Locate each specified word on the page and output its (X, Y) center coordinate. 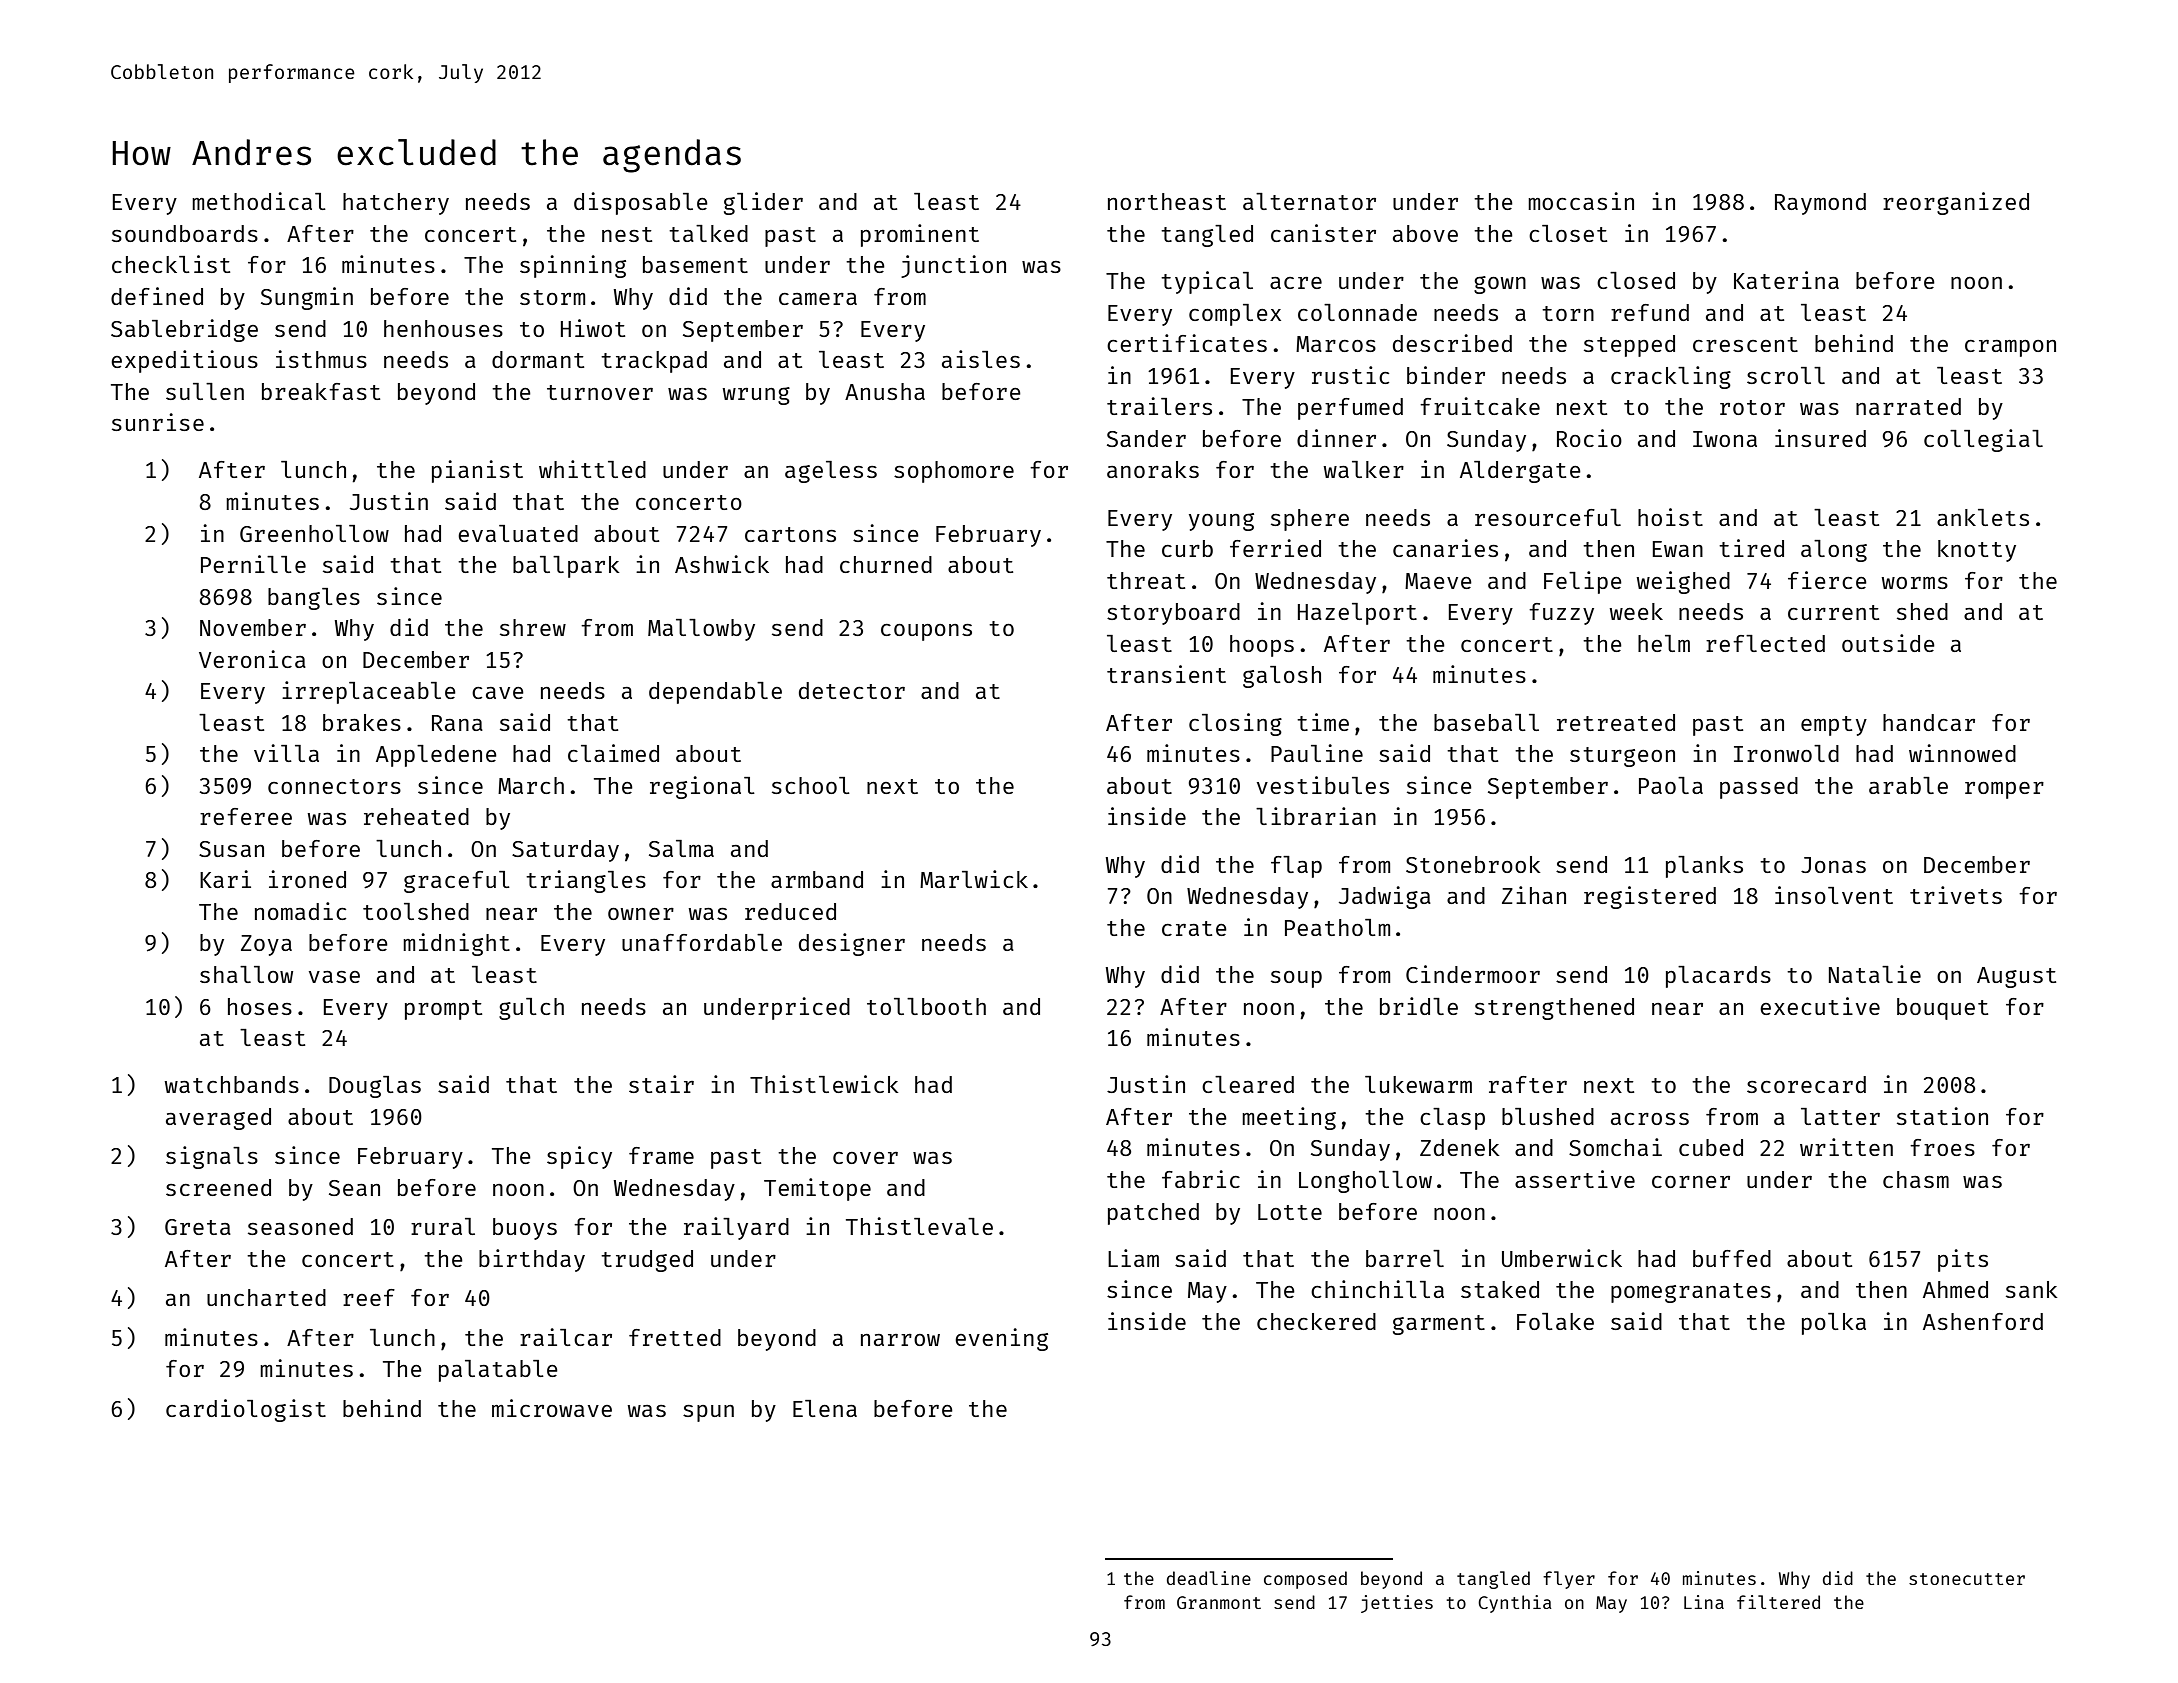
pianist (477, 471)
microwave (552, 1408)
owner (641, 914)
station (1942, 1116)
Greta (198, 1227)
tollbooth (926, 1006)
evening (1001, 1339)
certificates (1187, 343)
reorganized (1956, 203)
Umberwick (1562, 1258)
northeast (1167, 201)
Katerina (1786, 280)
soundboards (185, 233)
